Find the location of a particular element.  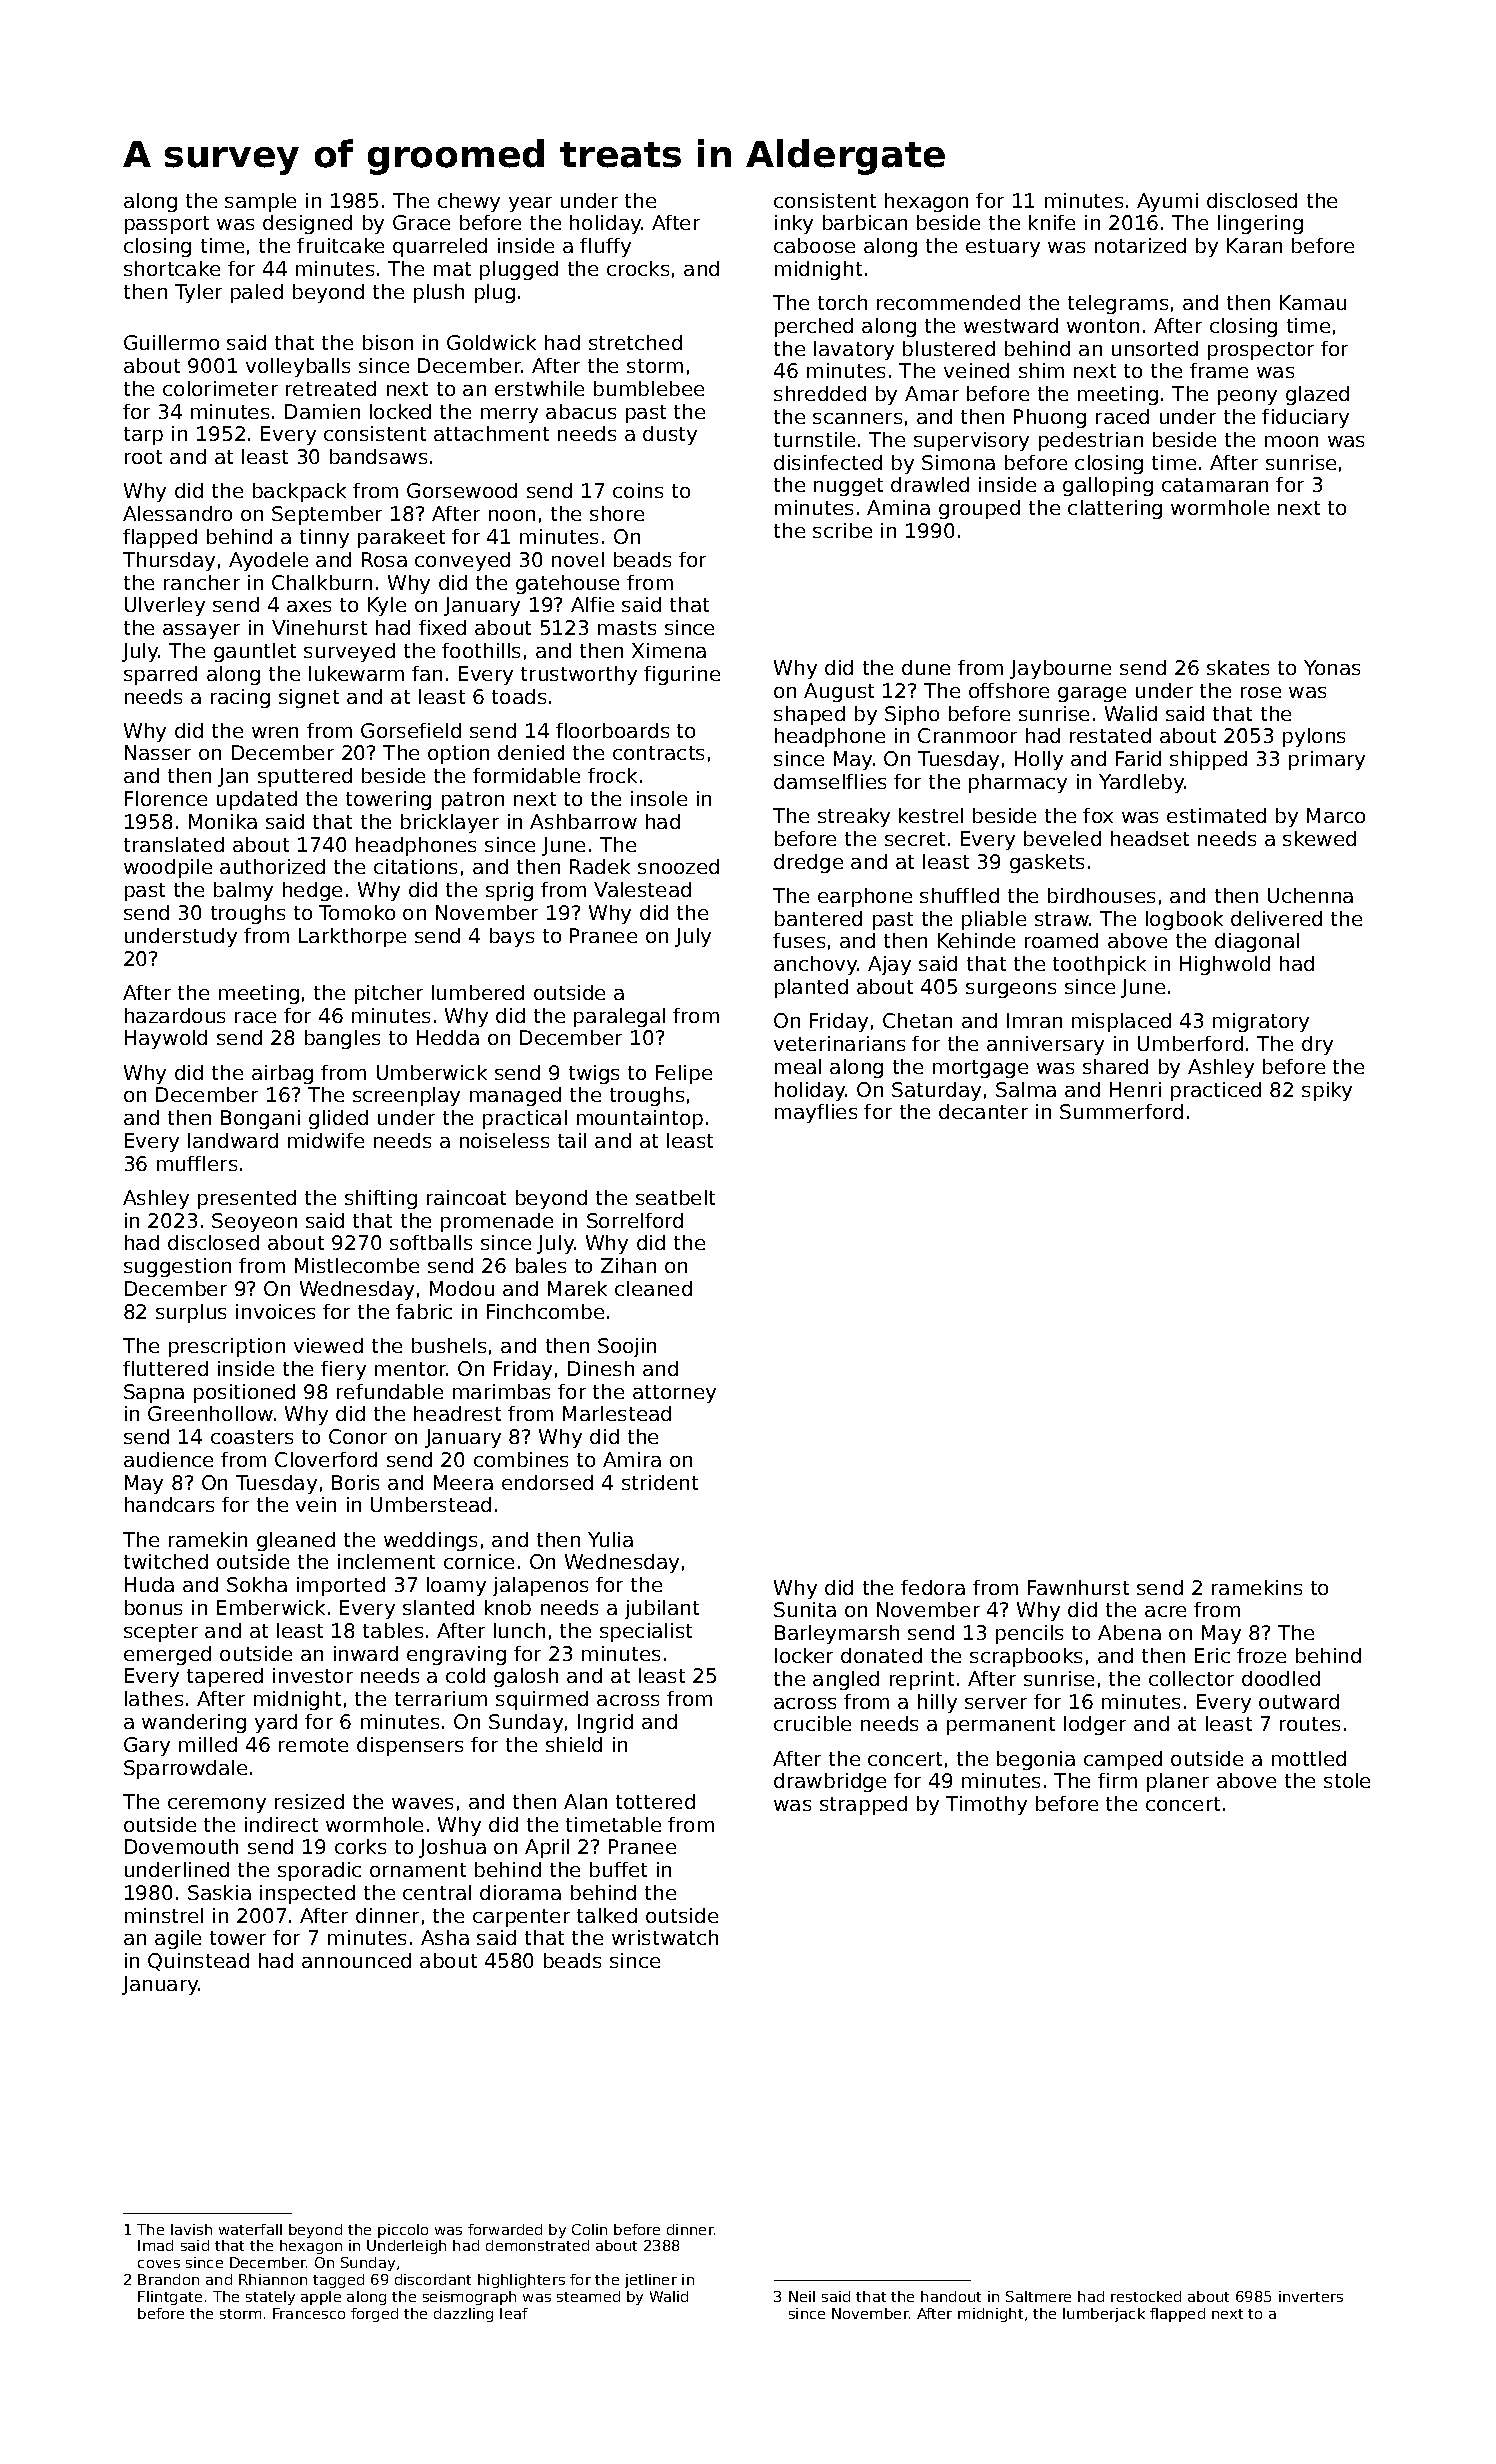

Uchenna is located at coordinates (1310, 895).
